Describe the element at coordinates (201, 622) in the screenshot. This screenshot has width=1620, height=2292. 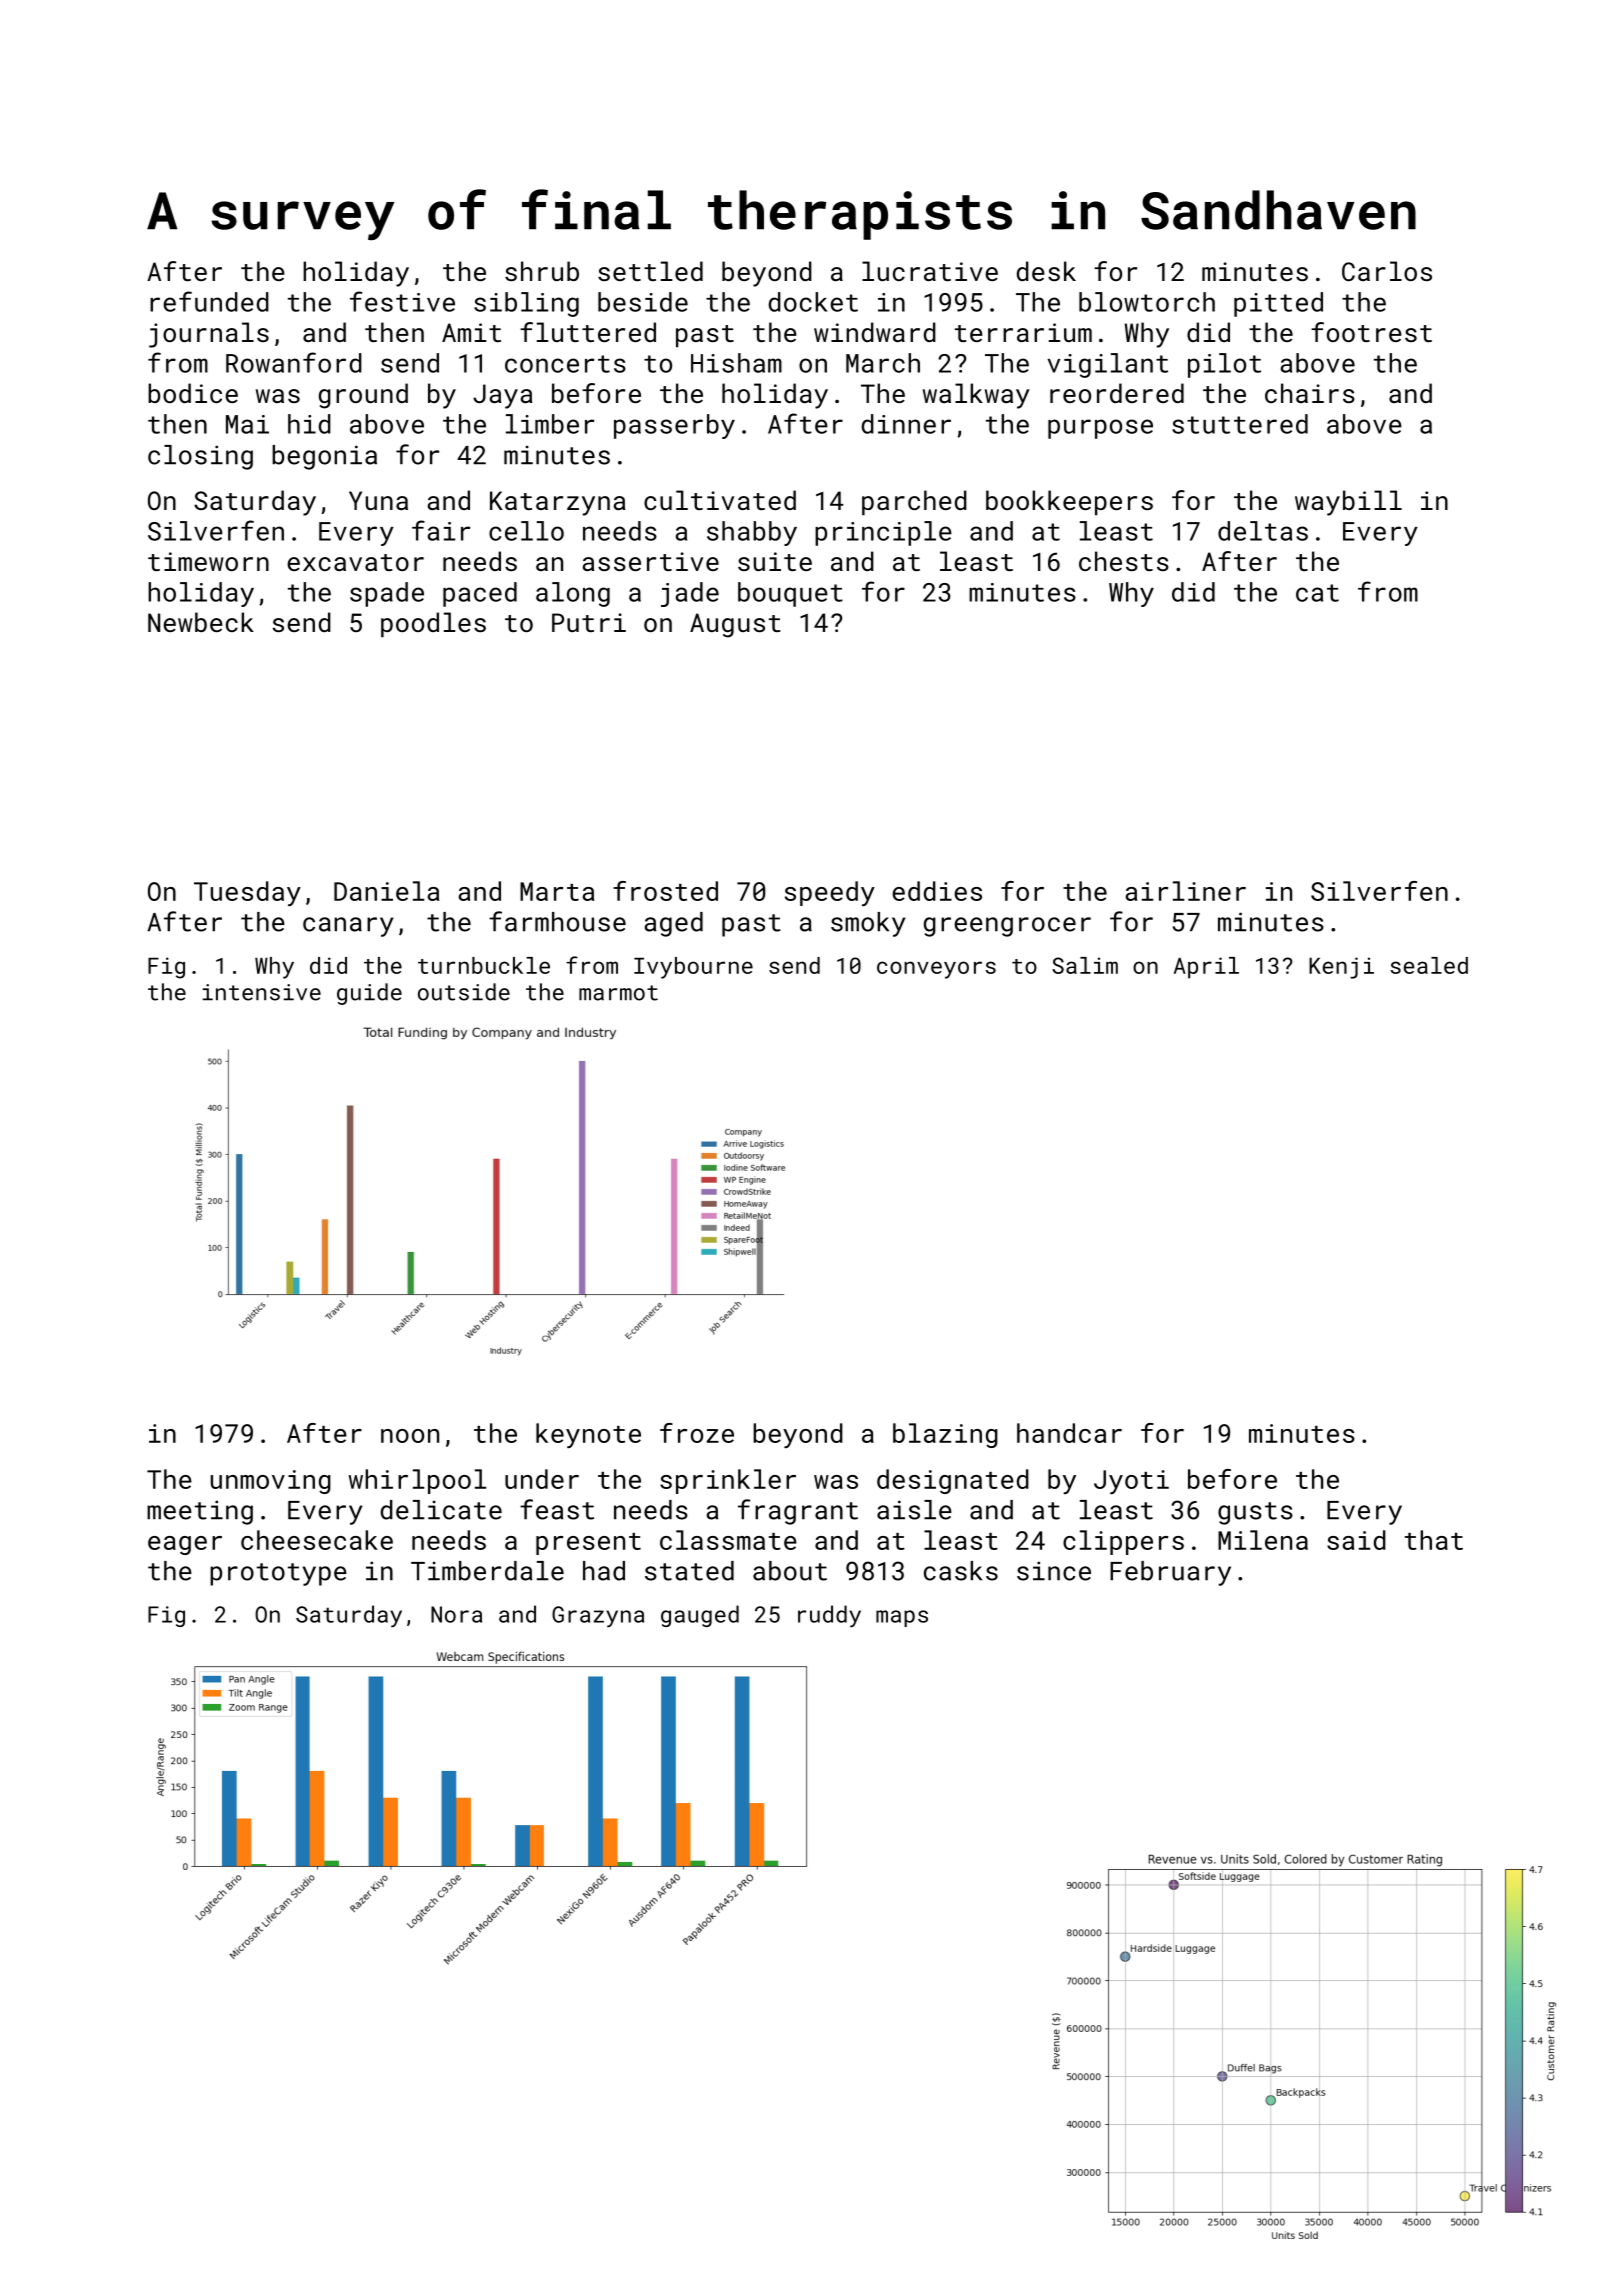
I see `Newbeck` at that location.
